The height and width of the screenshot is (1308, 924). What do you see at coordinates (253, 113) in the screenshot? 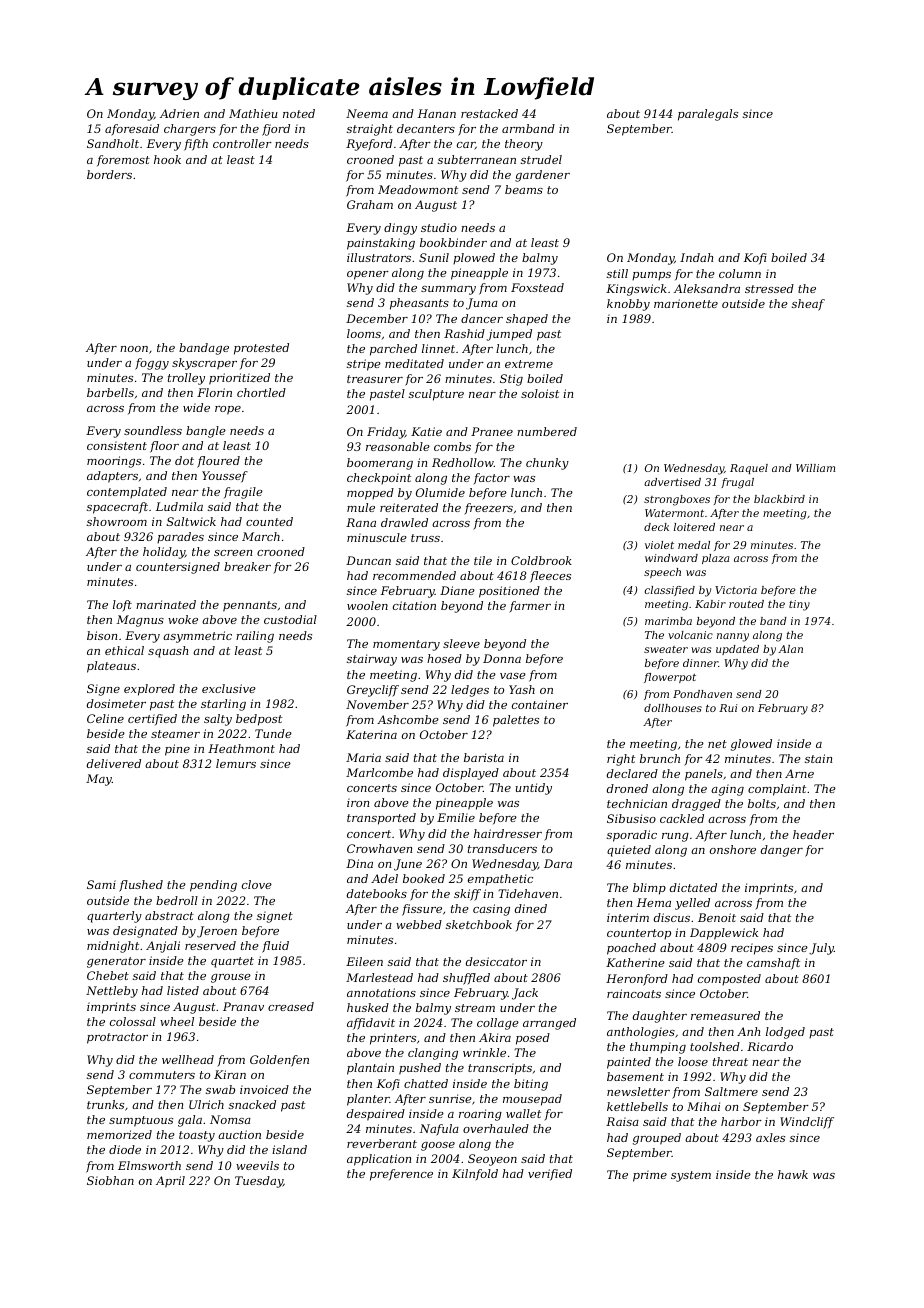
I see `Mathieu` at bounding box center [253, 113].
